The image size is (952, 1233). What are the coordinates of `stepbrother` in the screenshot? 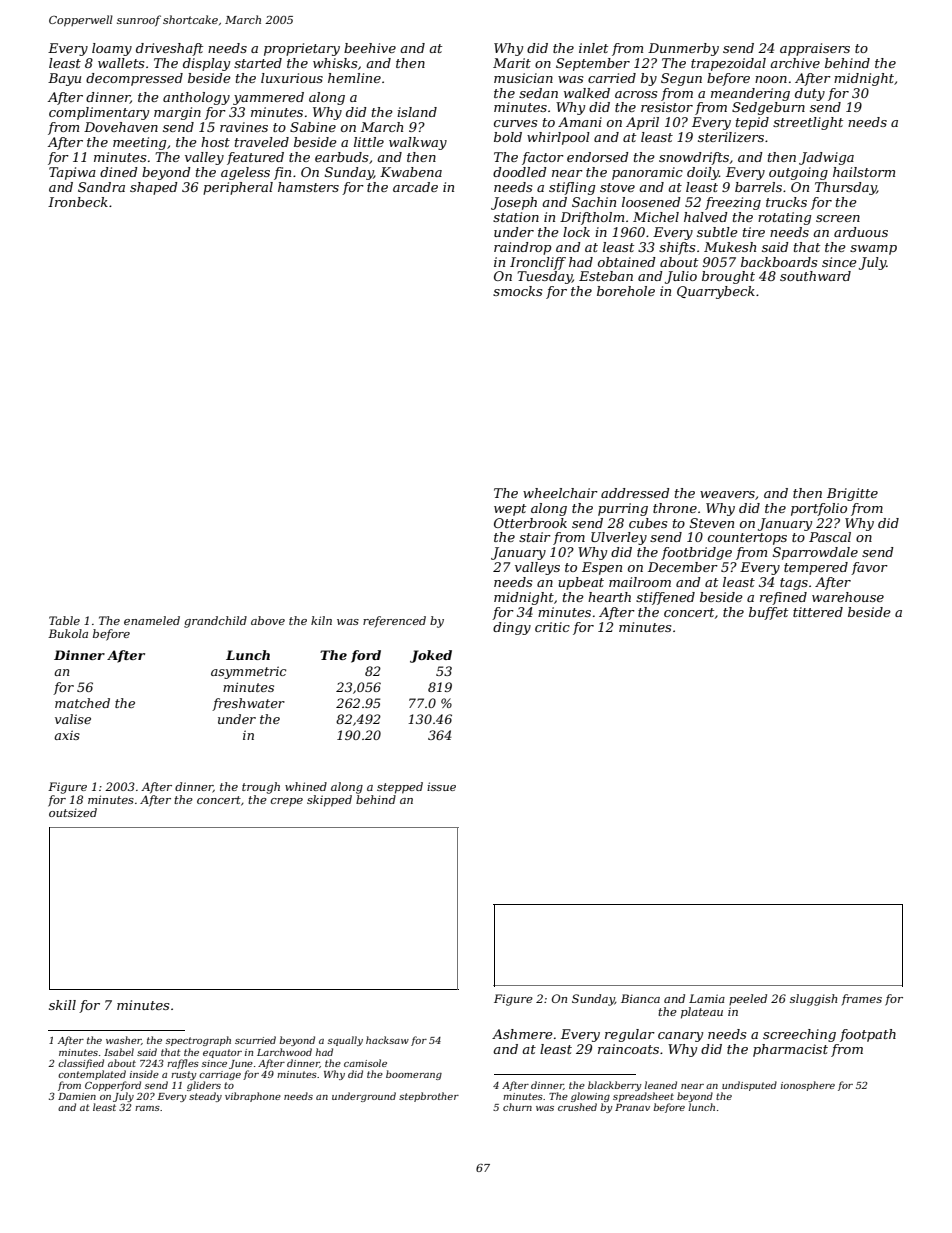 It's located at (429, 1097).
